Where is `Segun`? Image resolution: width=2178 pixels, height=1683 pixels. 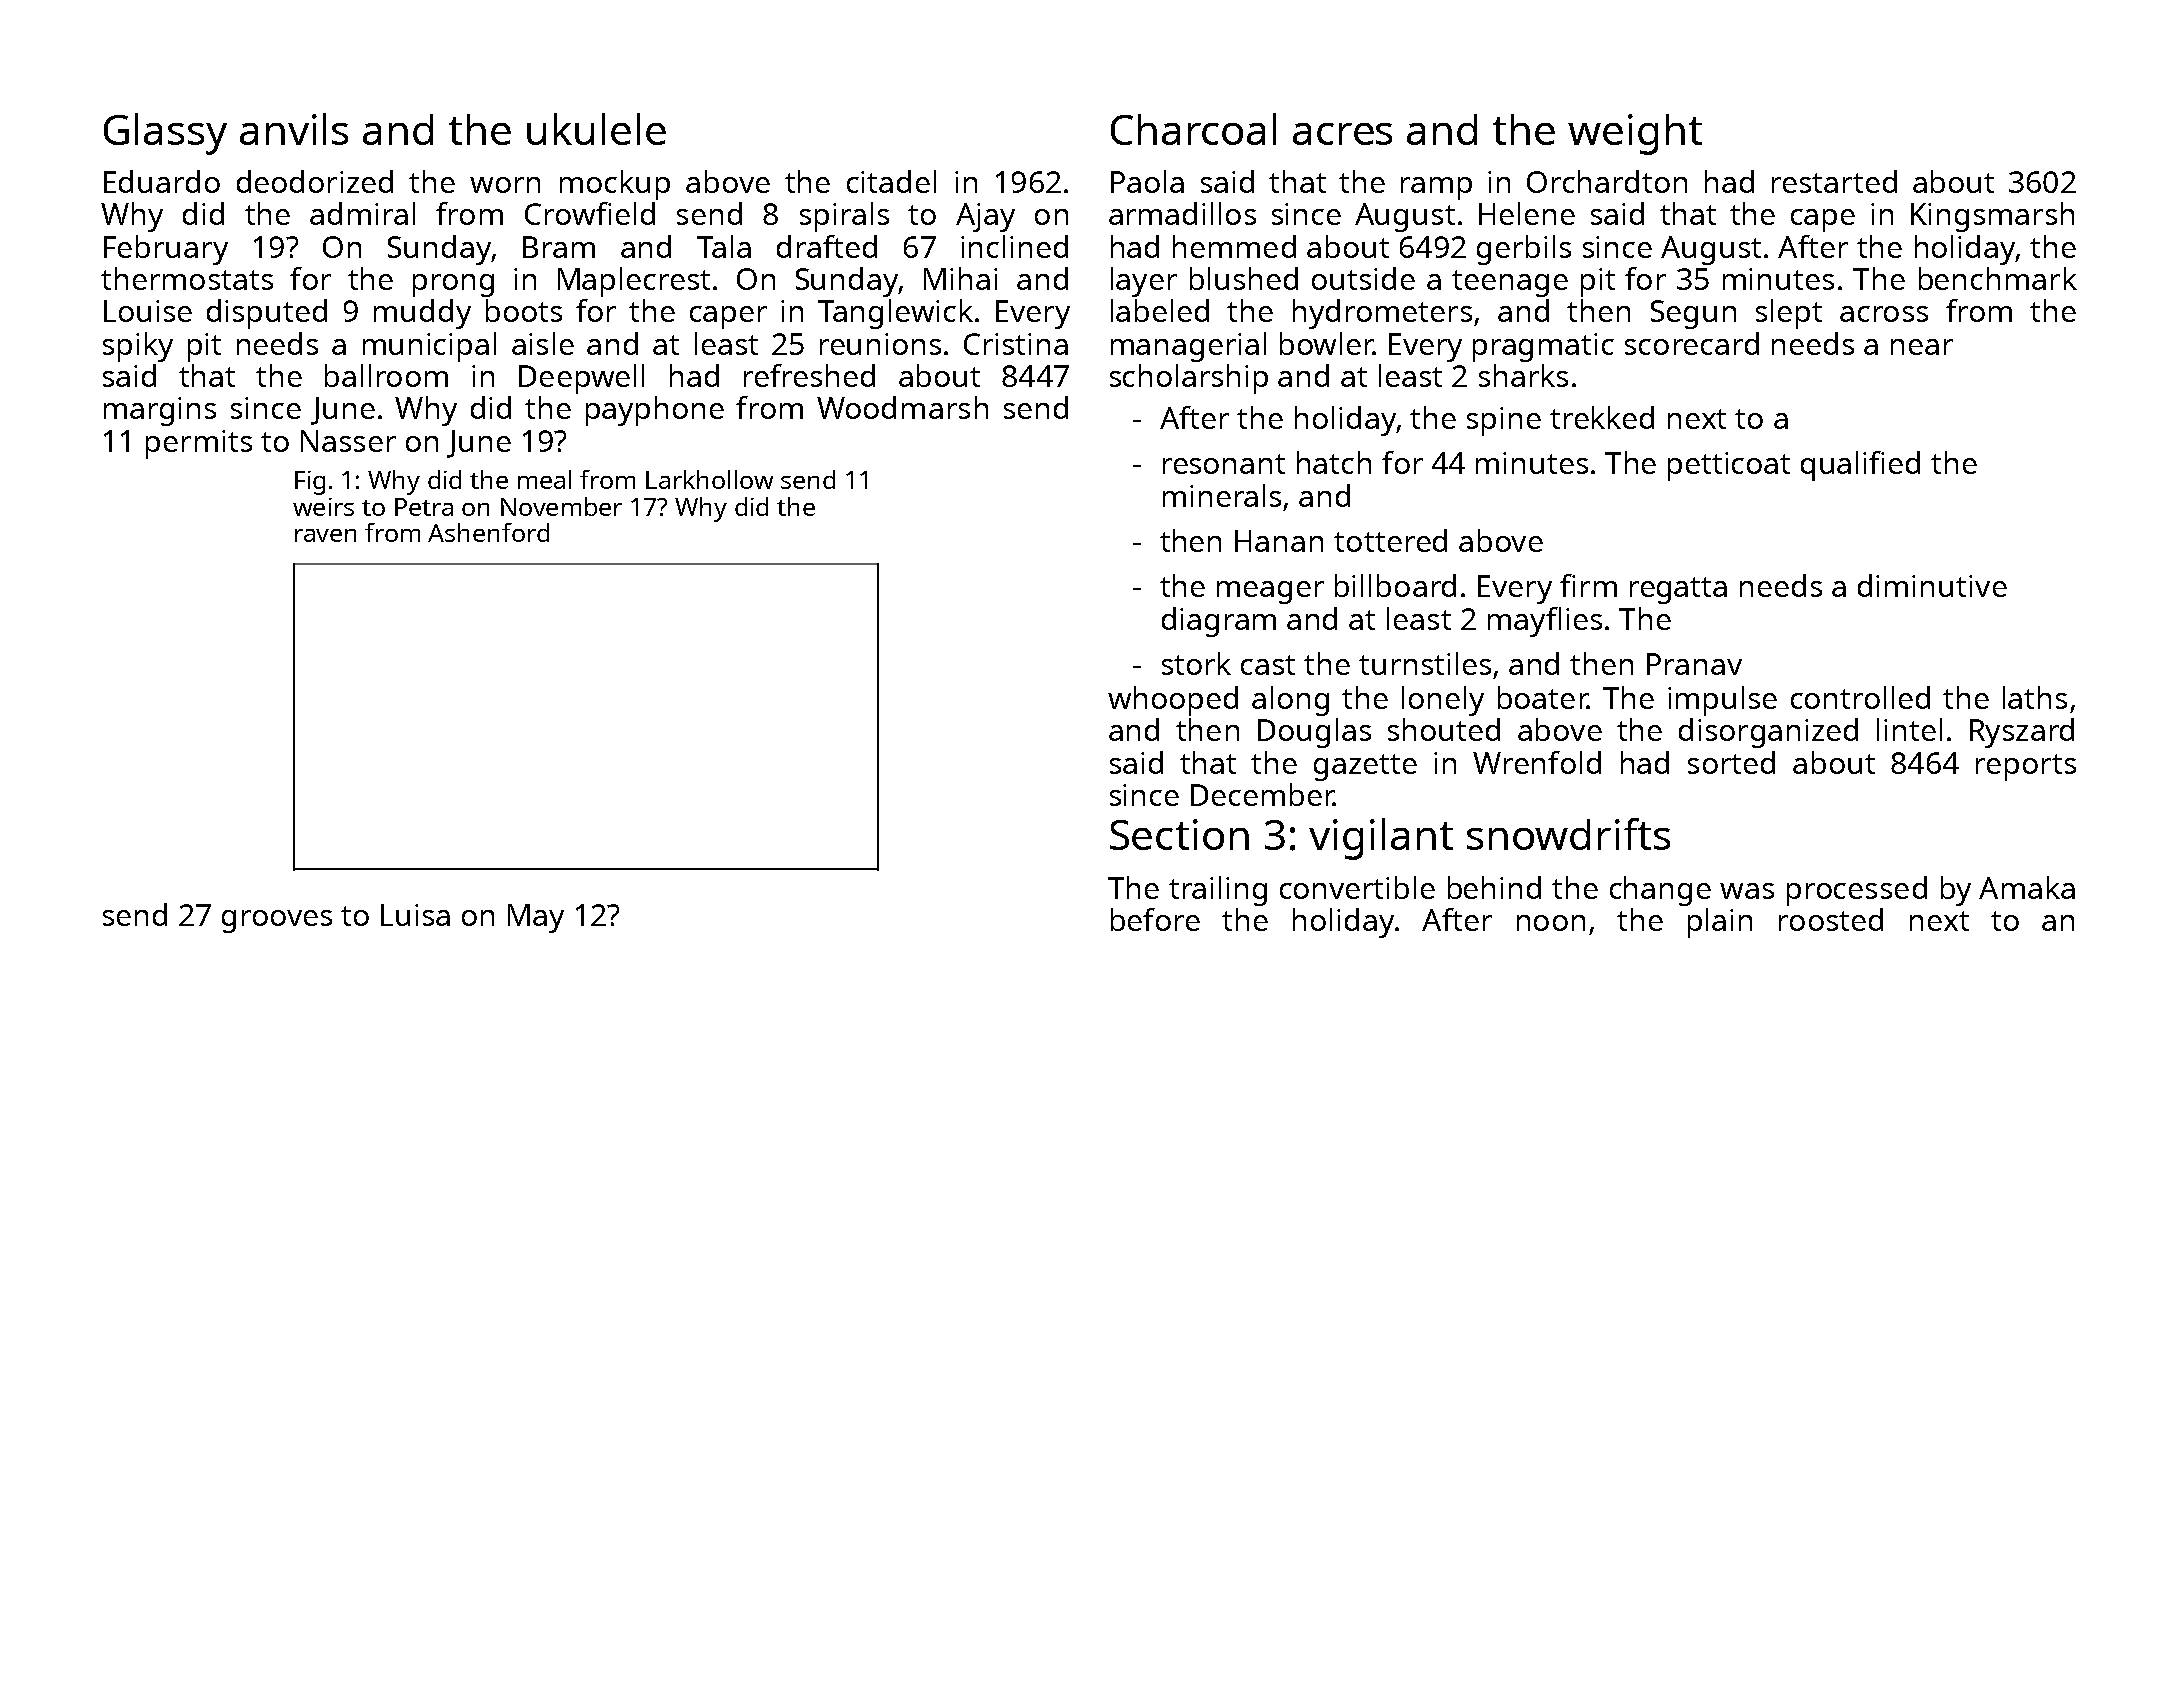 Segun is located at coordinates (1693, 314).
